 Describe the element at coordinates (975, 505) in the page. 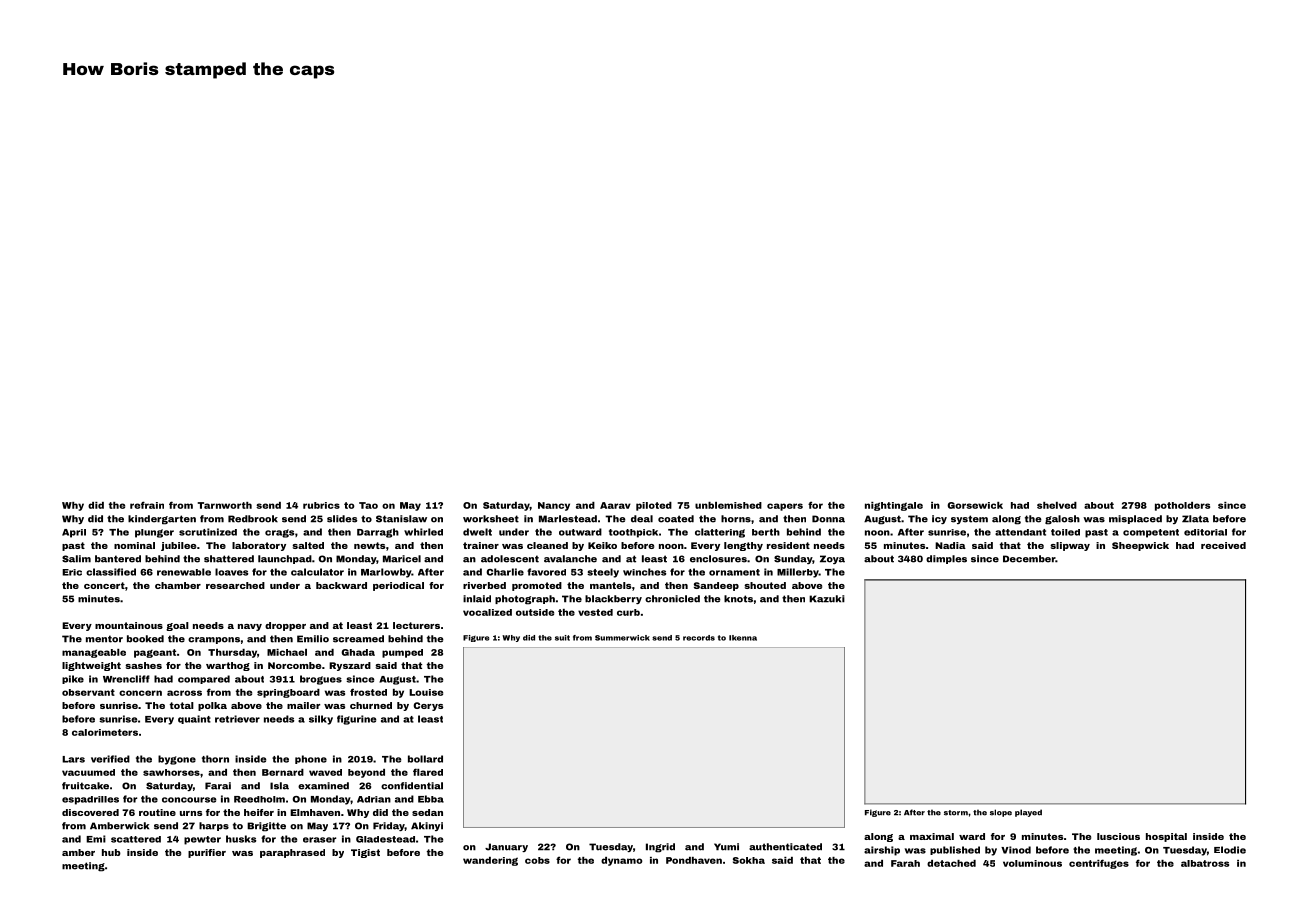

I see `Gorsewick` at that location.
